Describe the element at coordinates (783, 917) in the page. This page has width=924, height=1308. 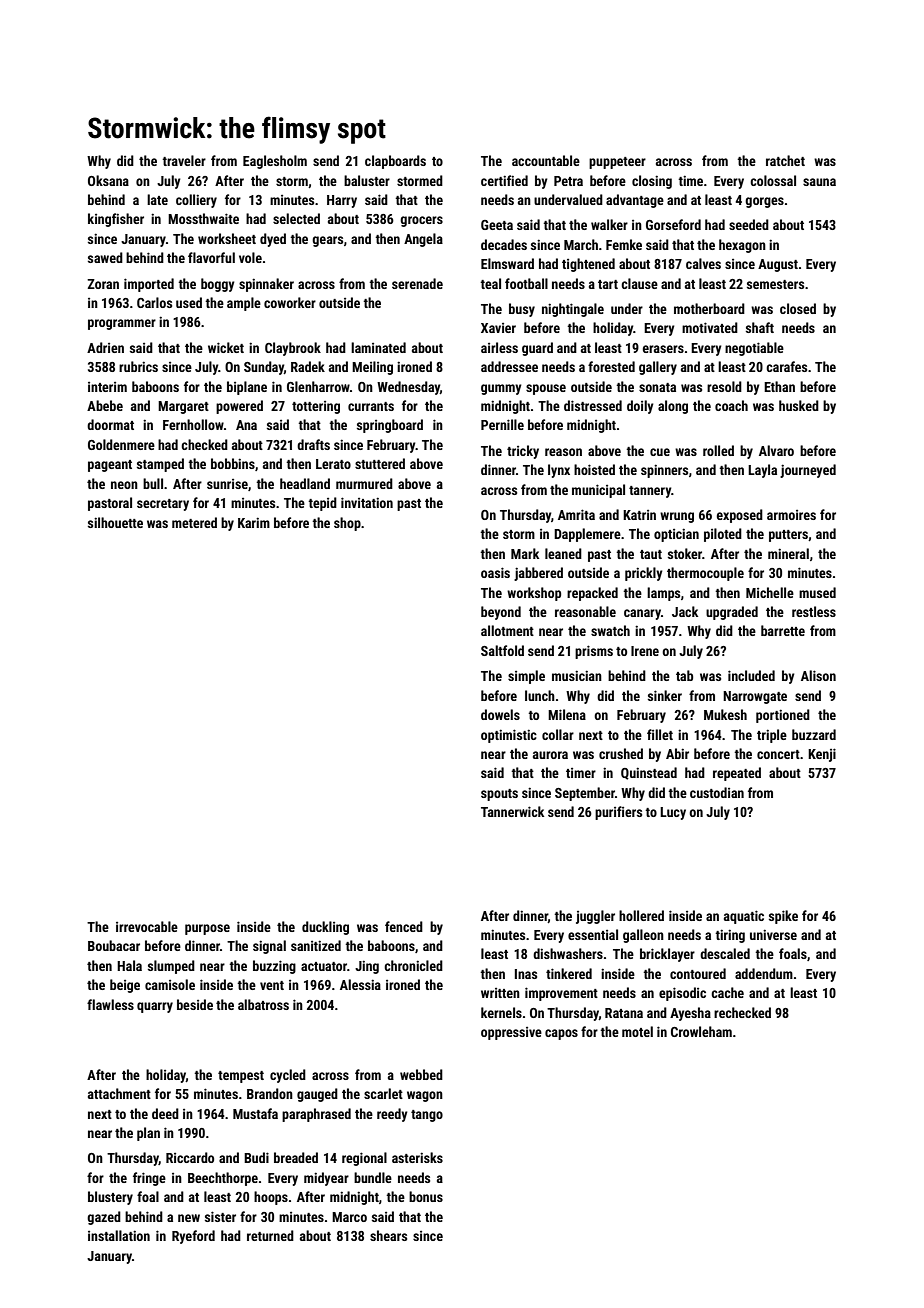
I see `spike` at that location.
